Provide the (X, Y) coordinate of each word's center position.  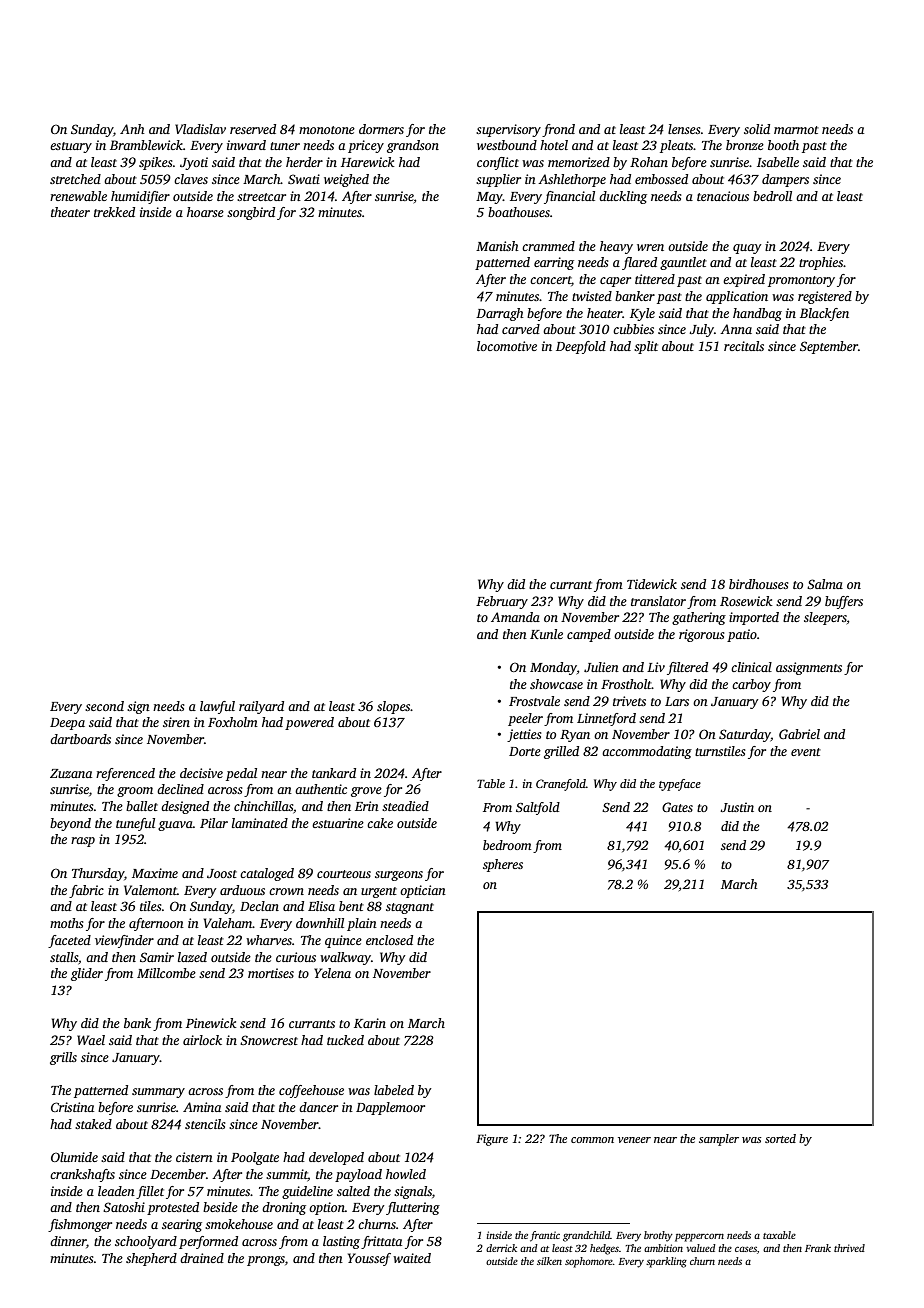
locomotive (507, 346)
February (502, 602)
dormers (381, 129)
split (646, 347)
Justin (737, 807)
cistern (194, 1157)
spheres (503, 865)
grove (366, 792)
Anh (132, 129)
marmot (796, 130)
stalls (64, 957)
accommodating (647, 752)
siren (176, 722)
